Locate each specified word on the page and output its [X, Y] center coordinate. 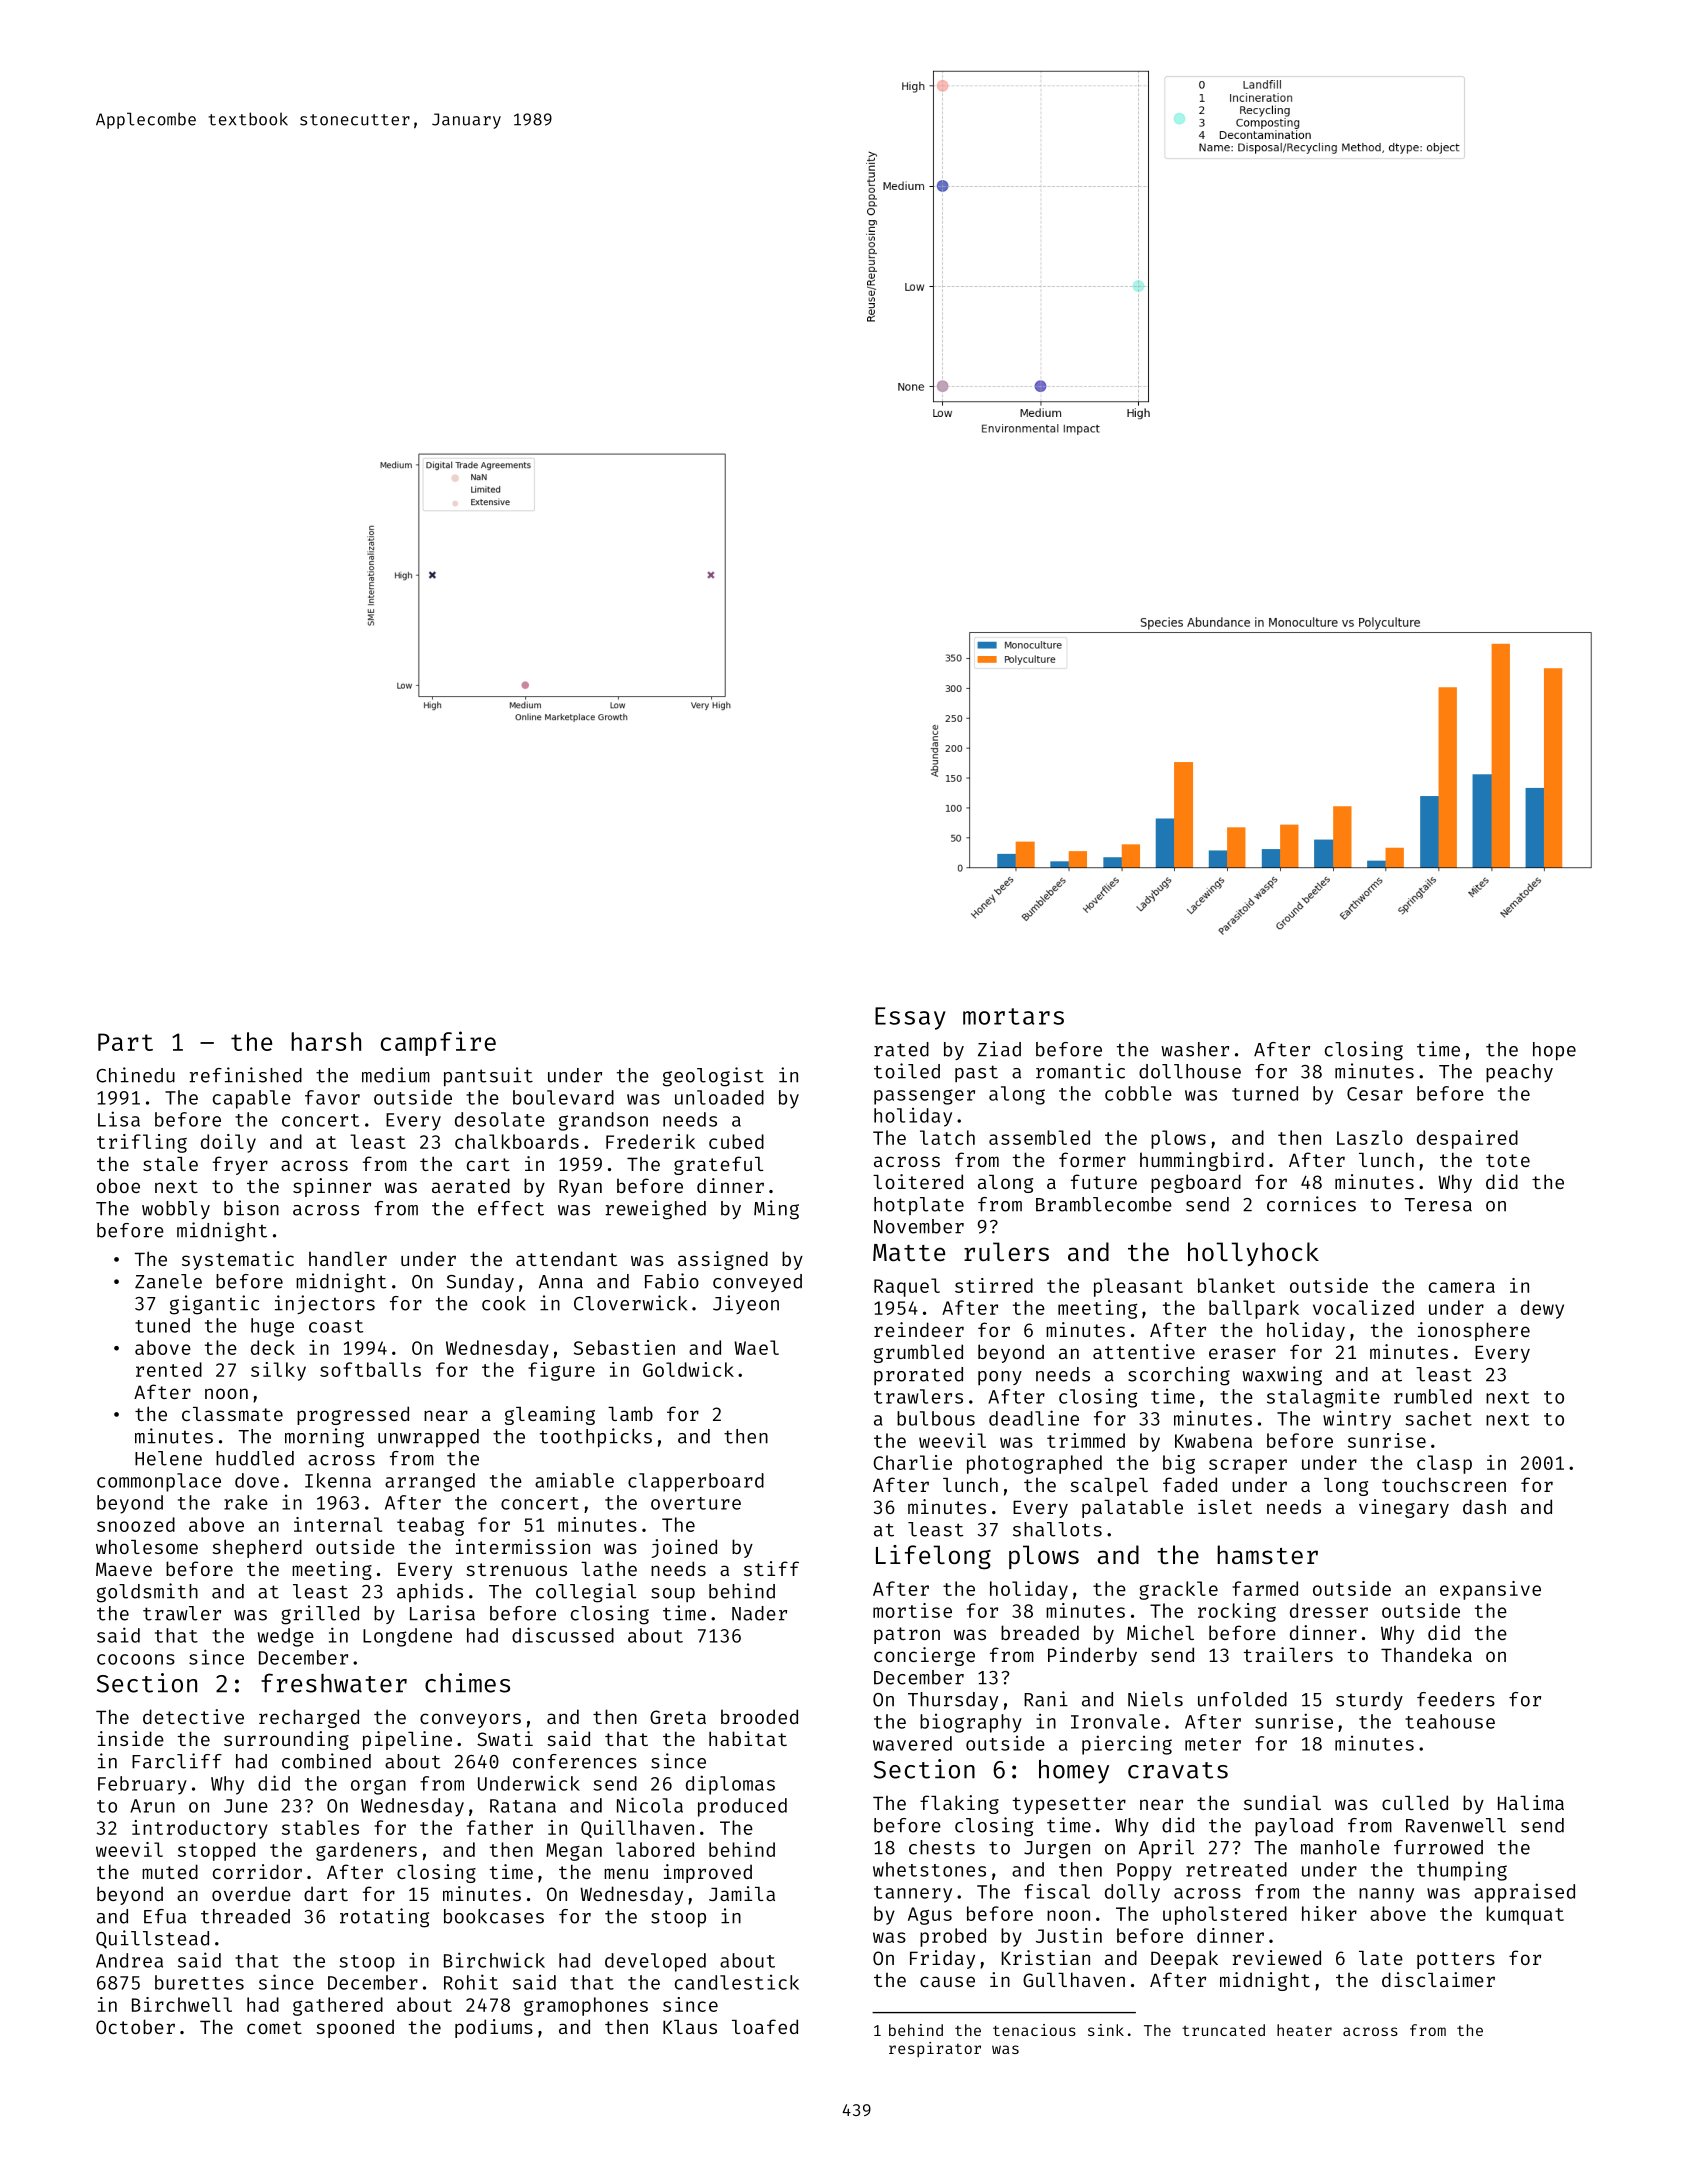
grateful [719, 1165]
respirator [935, 2049]
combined [326, 1761]
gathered [338, 2006]
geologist [713, 1077]
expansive [1490, 1590]
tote [1508, 1160]
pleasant [1138, 1287]
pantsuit [488, 1077]
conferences [575, 1761]
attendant [566, 1258]
